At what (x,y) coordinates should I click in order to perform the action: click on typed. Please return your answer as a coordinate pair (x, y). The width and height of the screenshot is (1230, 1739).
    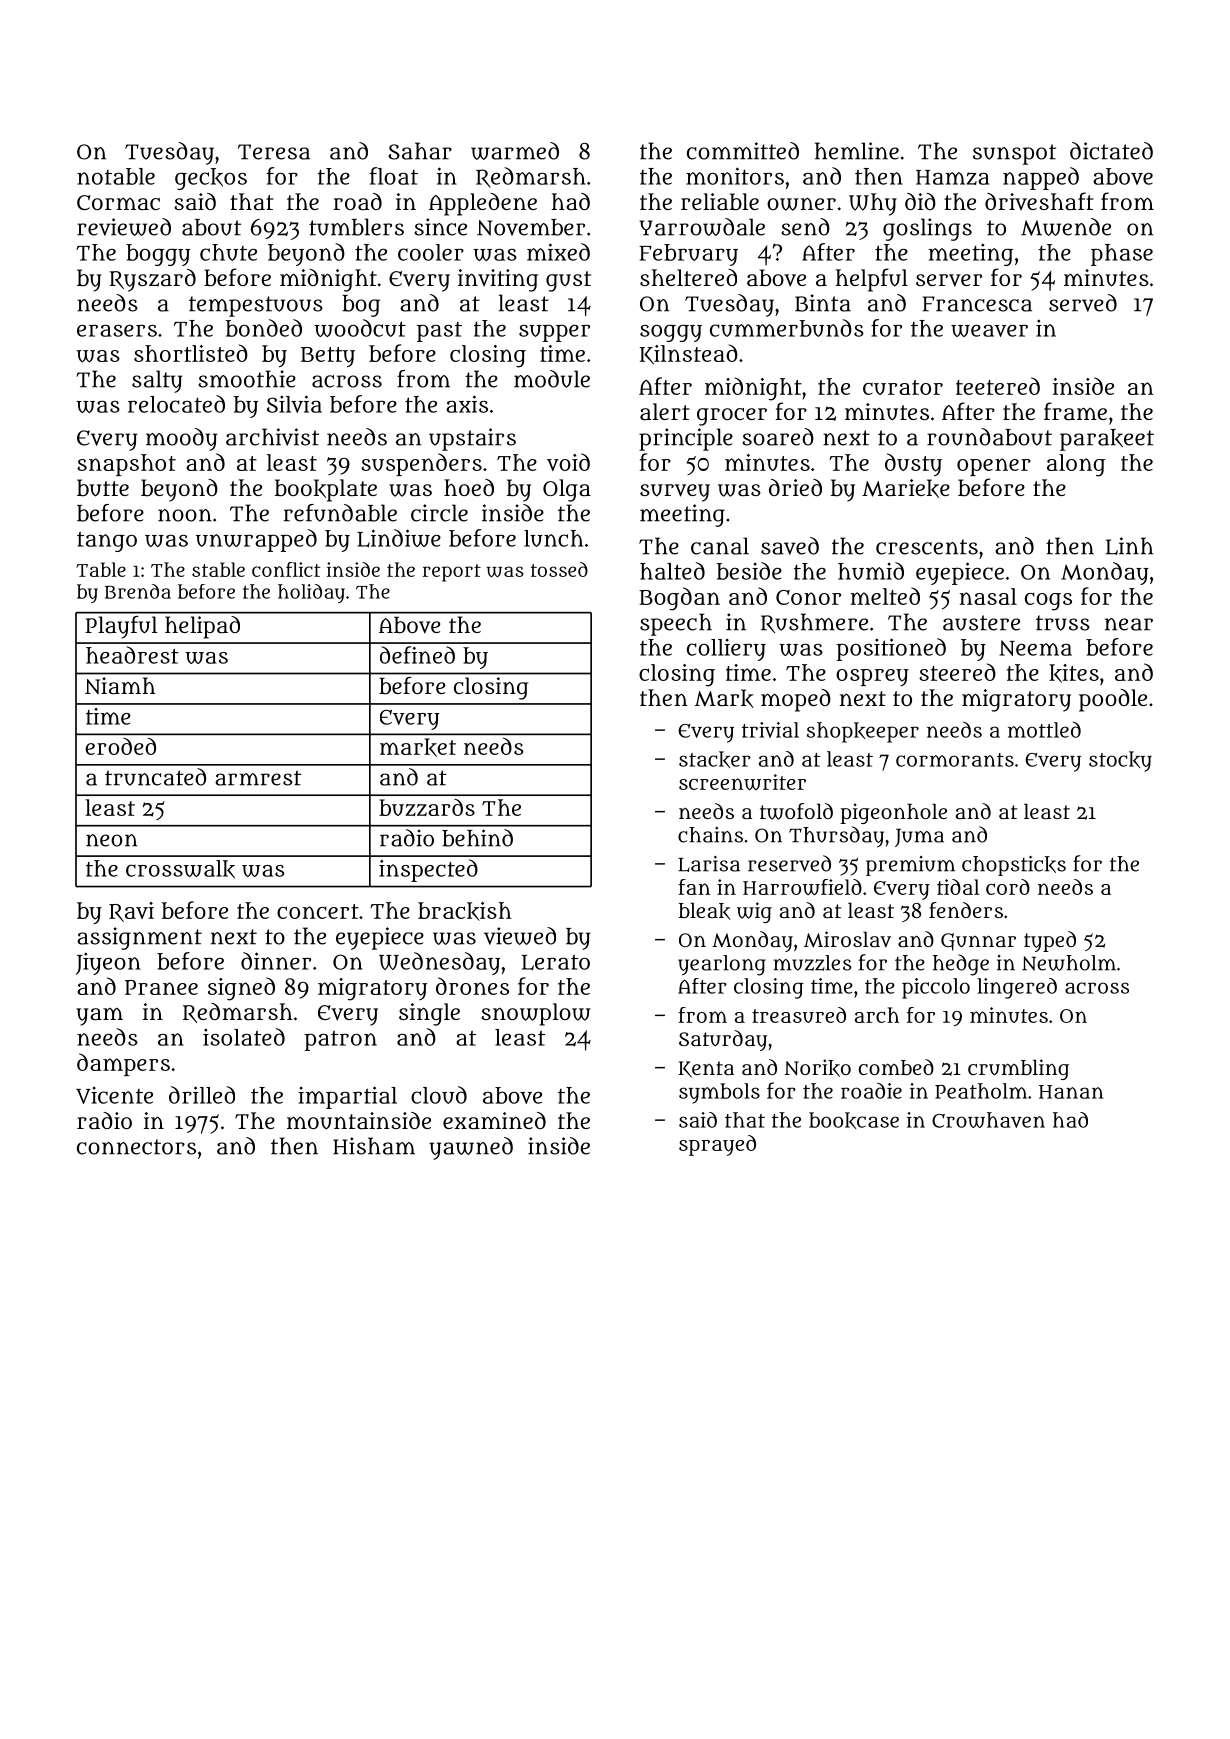
    Looking at the image, I should click on (1050, 941).
